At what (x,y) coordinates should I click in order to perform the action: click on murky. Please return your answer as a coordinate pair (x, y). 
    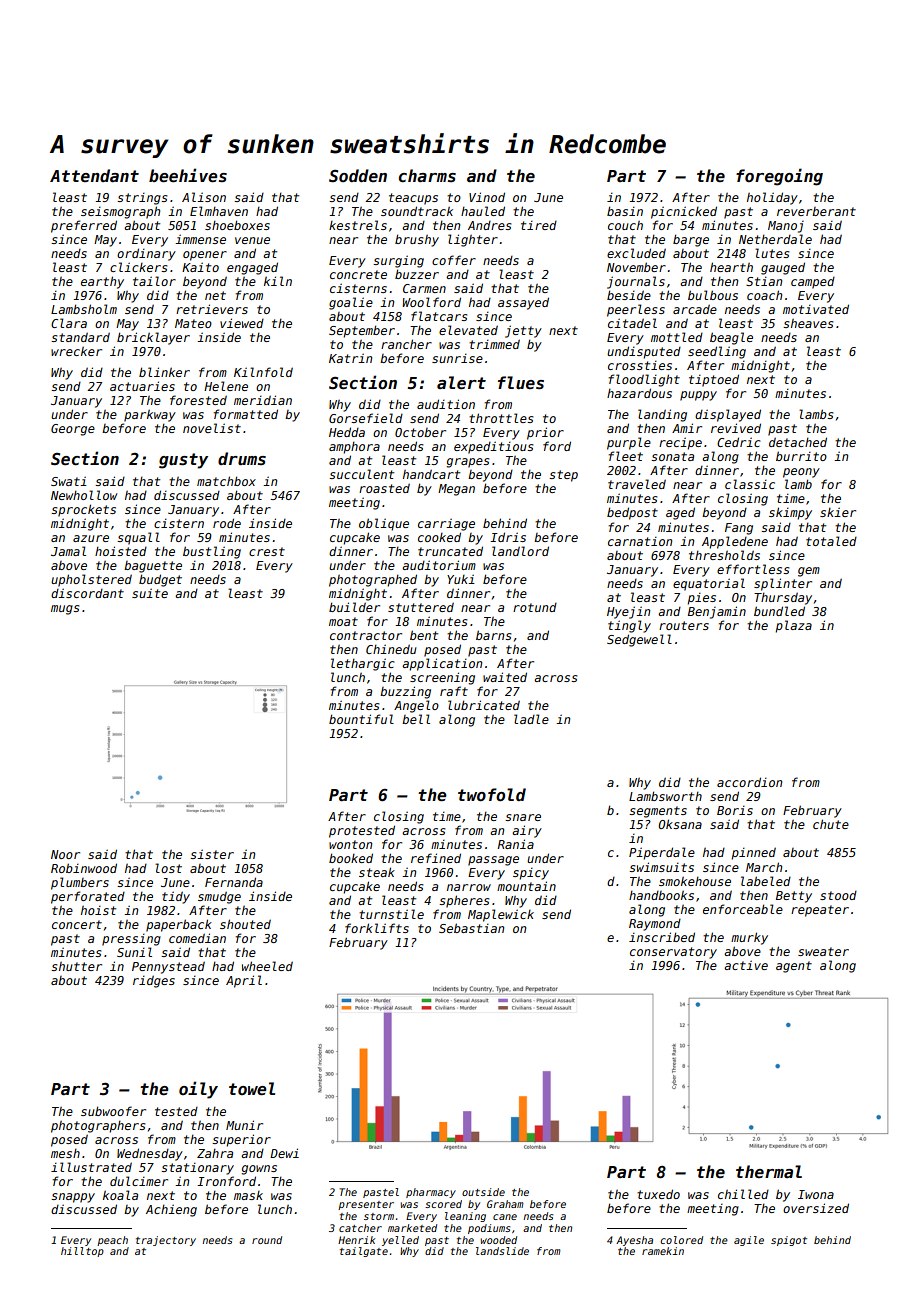
    Looking at the image, I should click on (749, 938).
